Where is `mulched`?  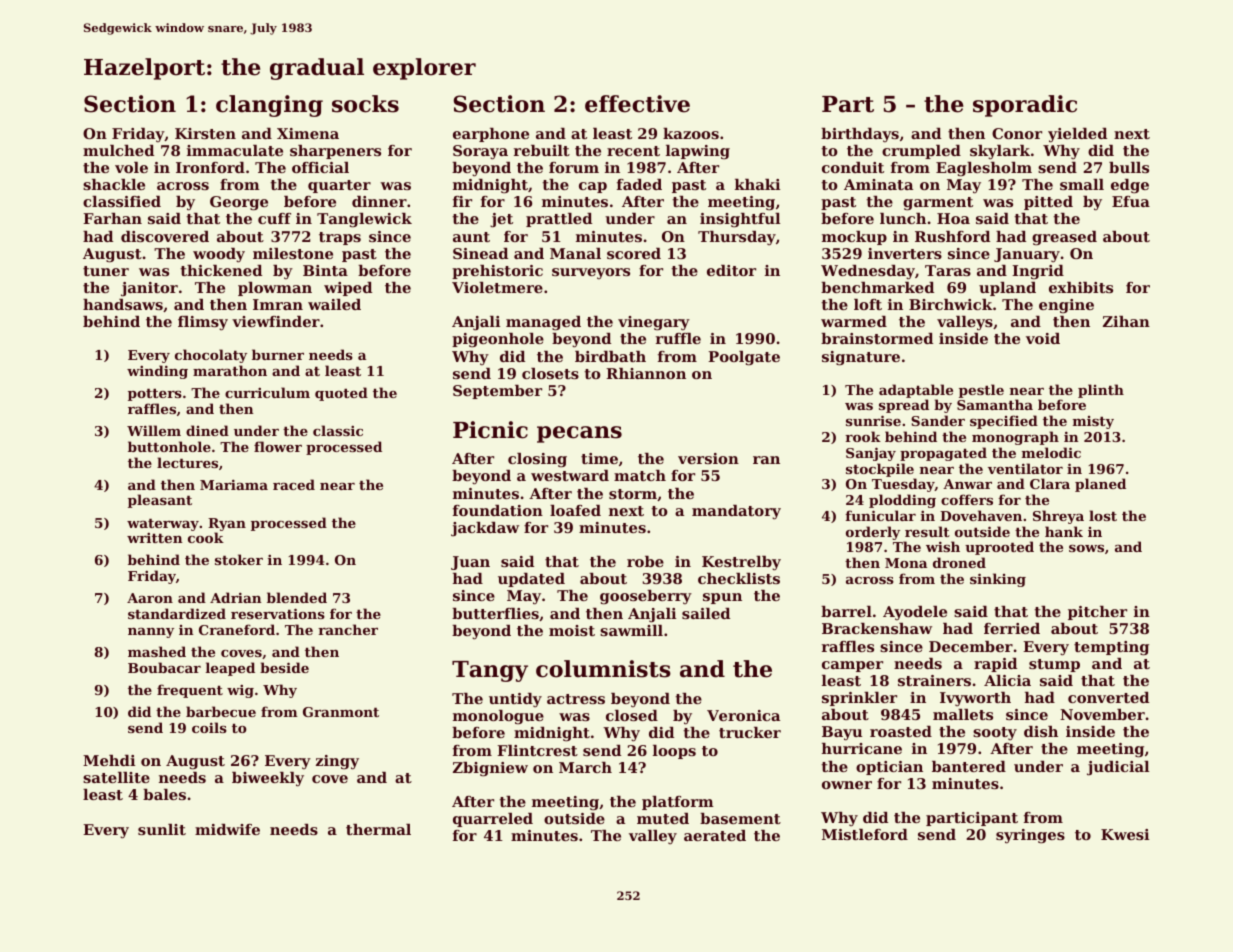
mulched is located at coordinates (118, 150).
